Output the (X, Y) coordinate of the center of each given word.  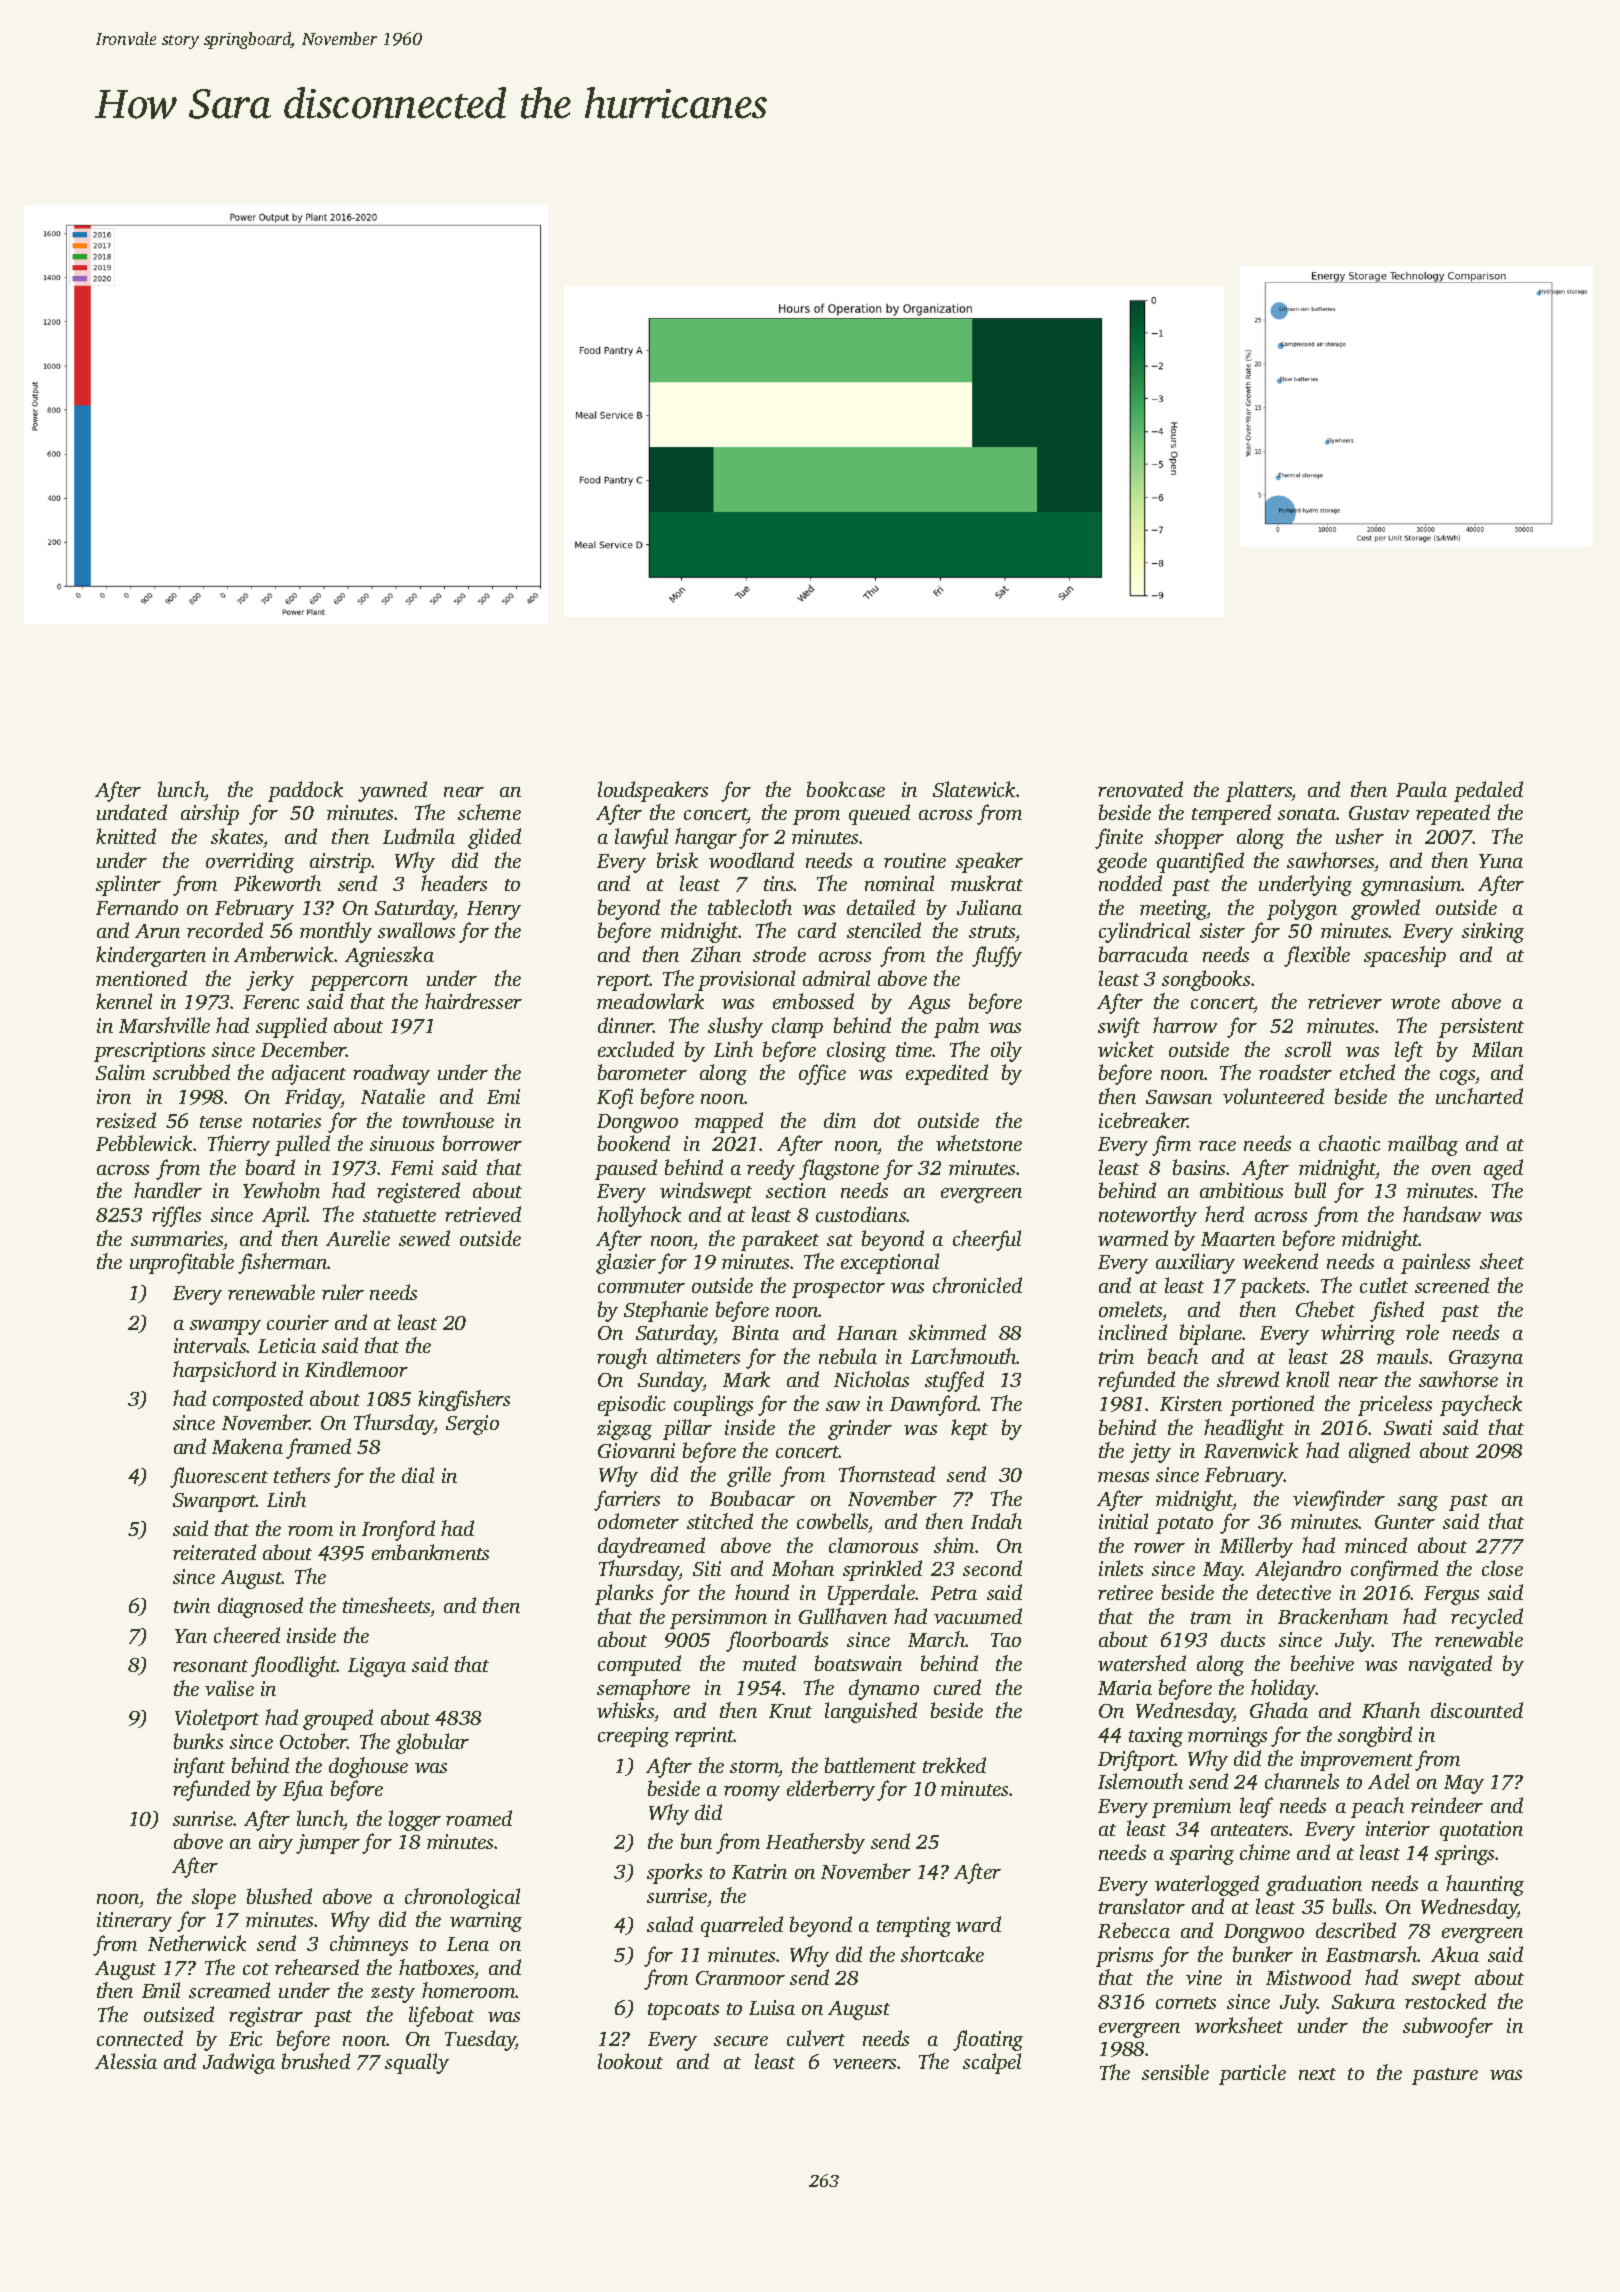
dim (840, 1120)
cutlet (1384, 1285)
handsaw (1442, 1214)
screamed (229, 1990)
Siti (707, 1568)
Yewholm (281, 1190)
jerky (270, 980)
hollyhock (639, 1216)
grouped (338, 1719)
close (1502, 1568)
